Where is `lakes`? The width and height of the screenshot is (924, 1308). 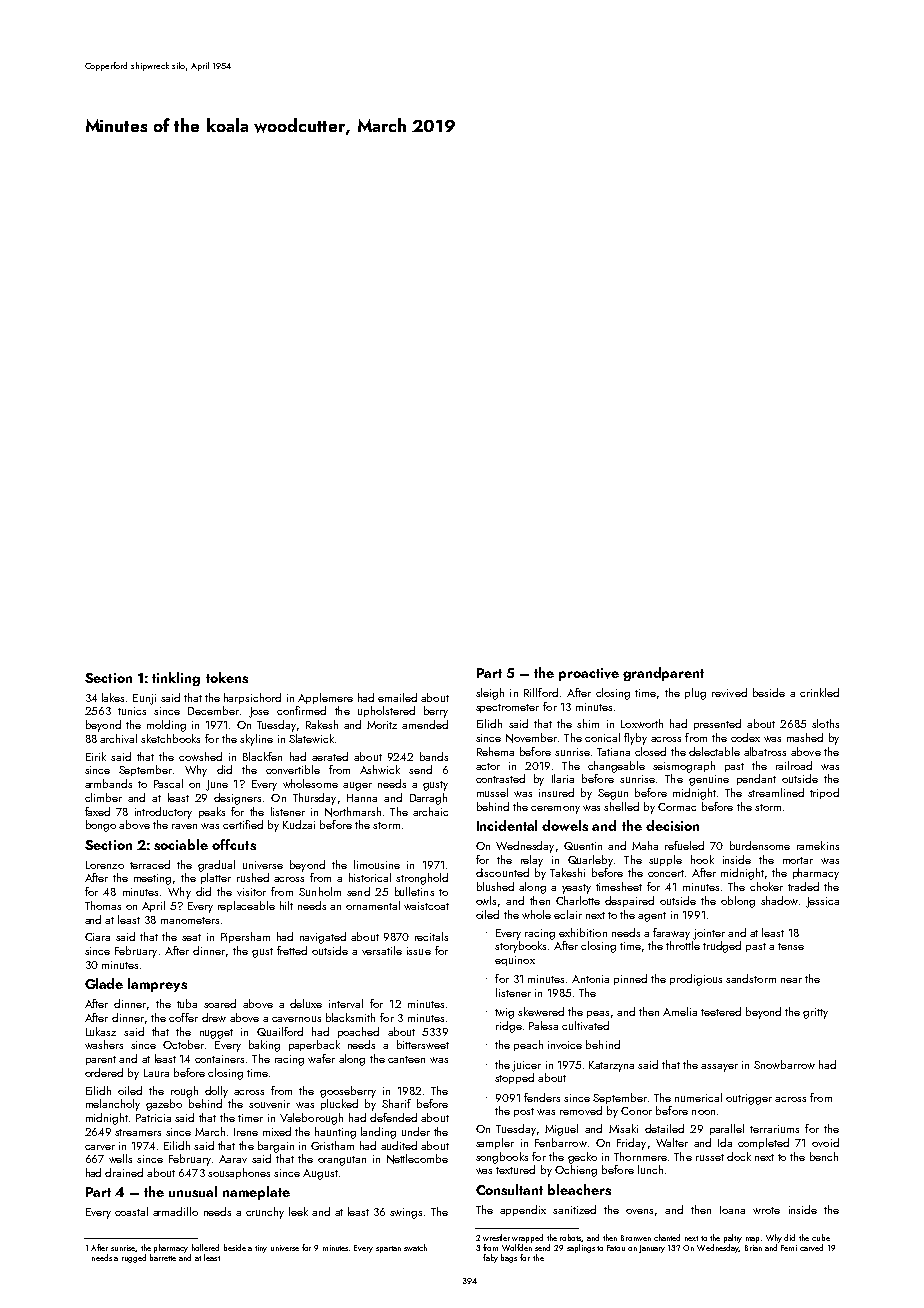 lakes is located at coordinates (113, 697).
